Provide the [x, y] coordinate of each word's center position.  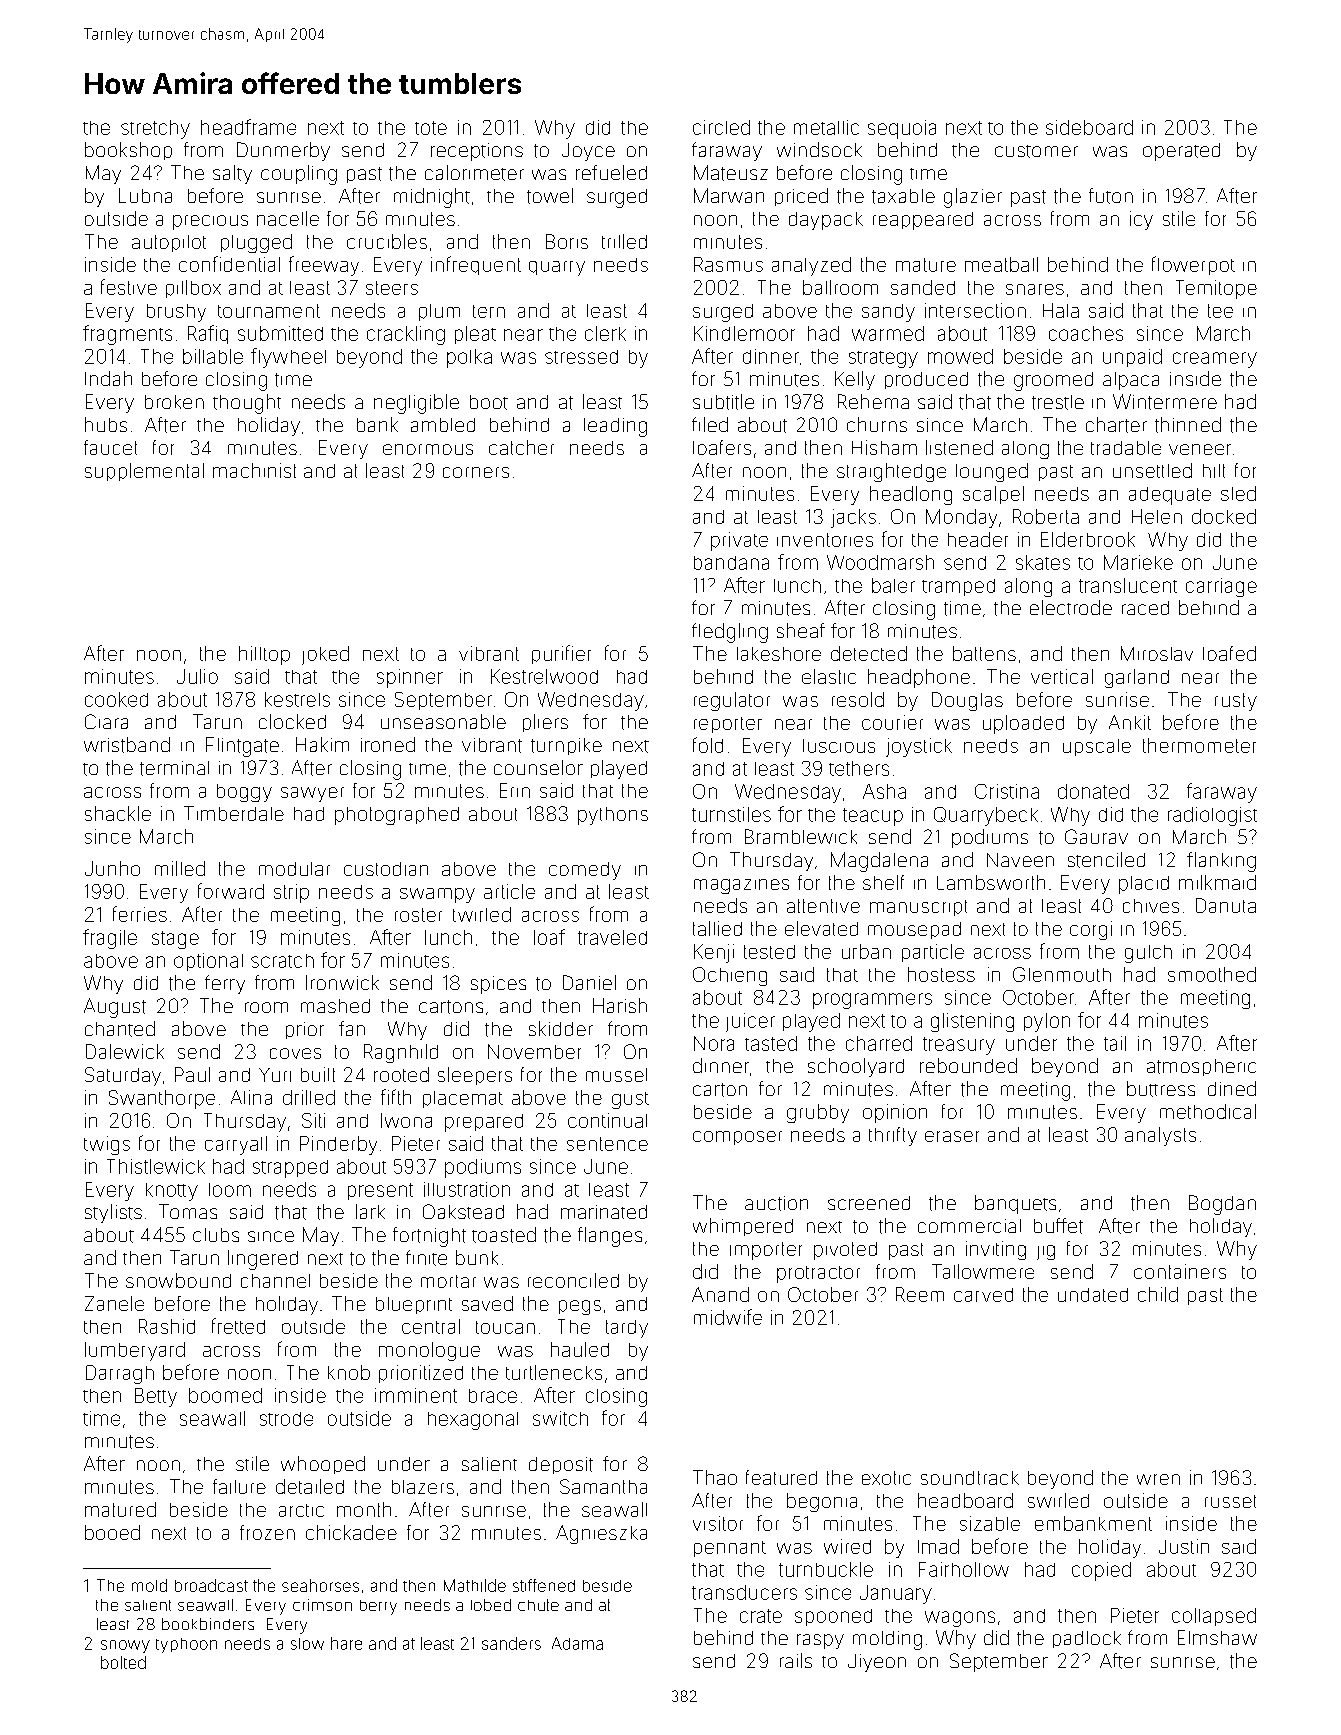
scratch [282, 961]
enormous [428, 449]
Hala [1061, 310]
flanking [1221, 862]
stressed [581, 357]
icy [1141, 220]
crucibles [387, 241]
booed [112, 1532]
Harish [620, 1005]
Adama [577, 1643]
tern [489, 311]
